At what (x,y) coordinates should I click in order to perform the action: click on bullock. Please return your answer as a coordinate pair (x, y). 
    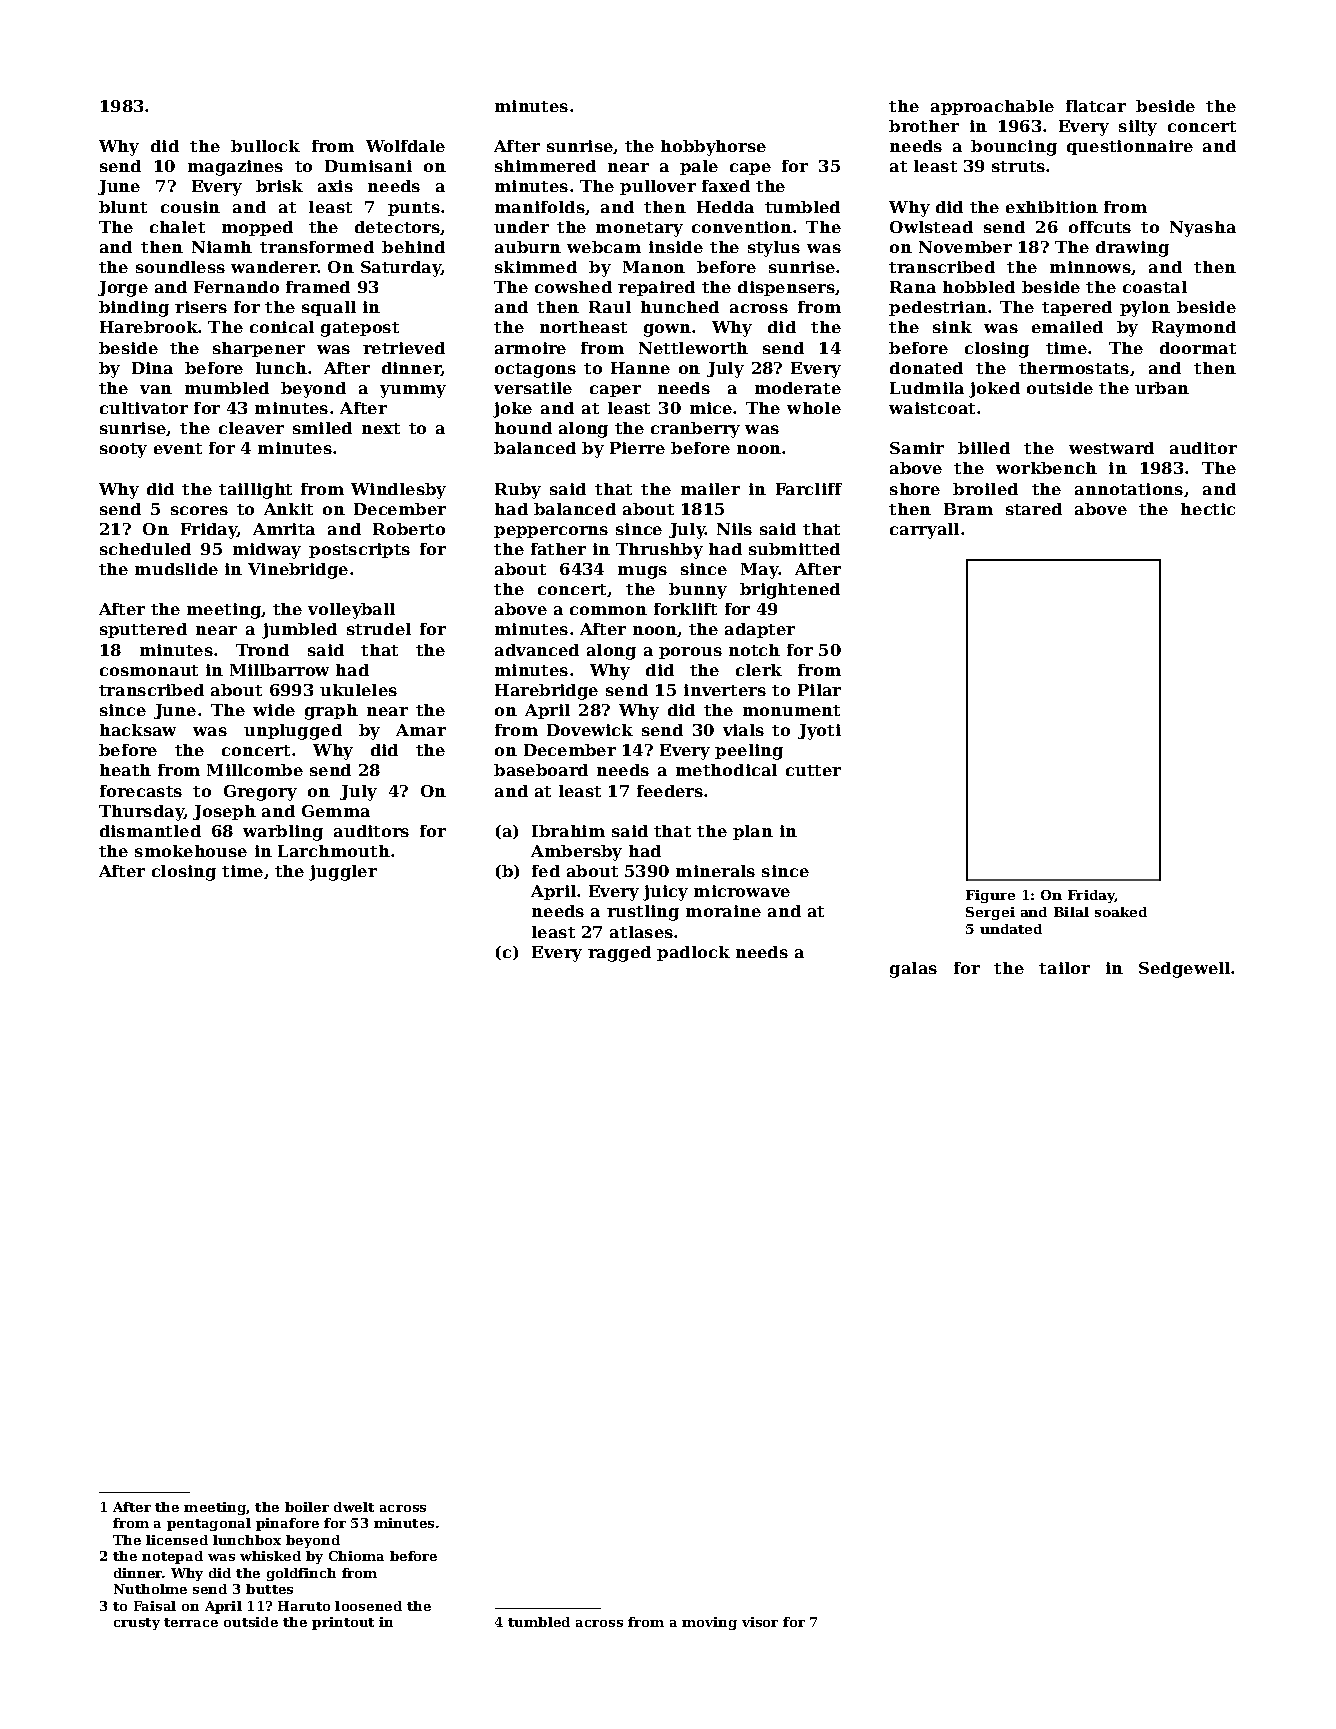
    Looking at the image, I should click on (265, 146).
